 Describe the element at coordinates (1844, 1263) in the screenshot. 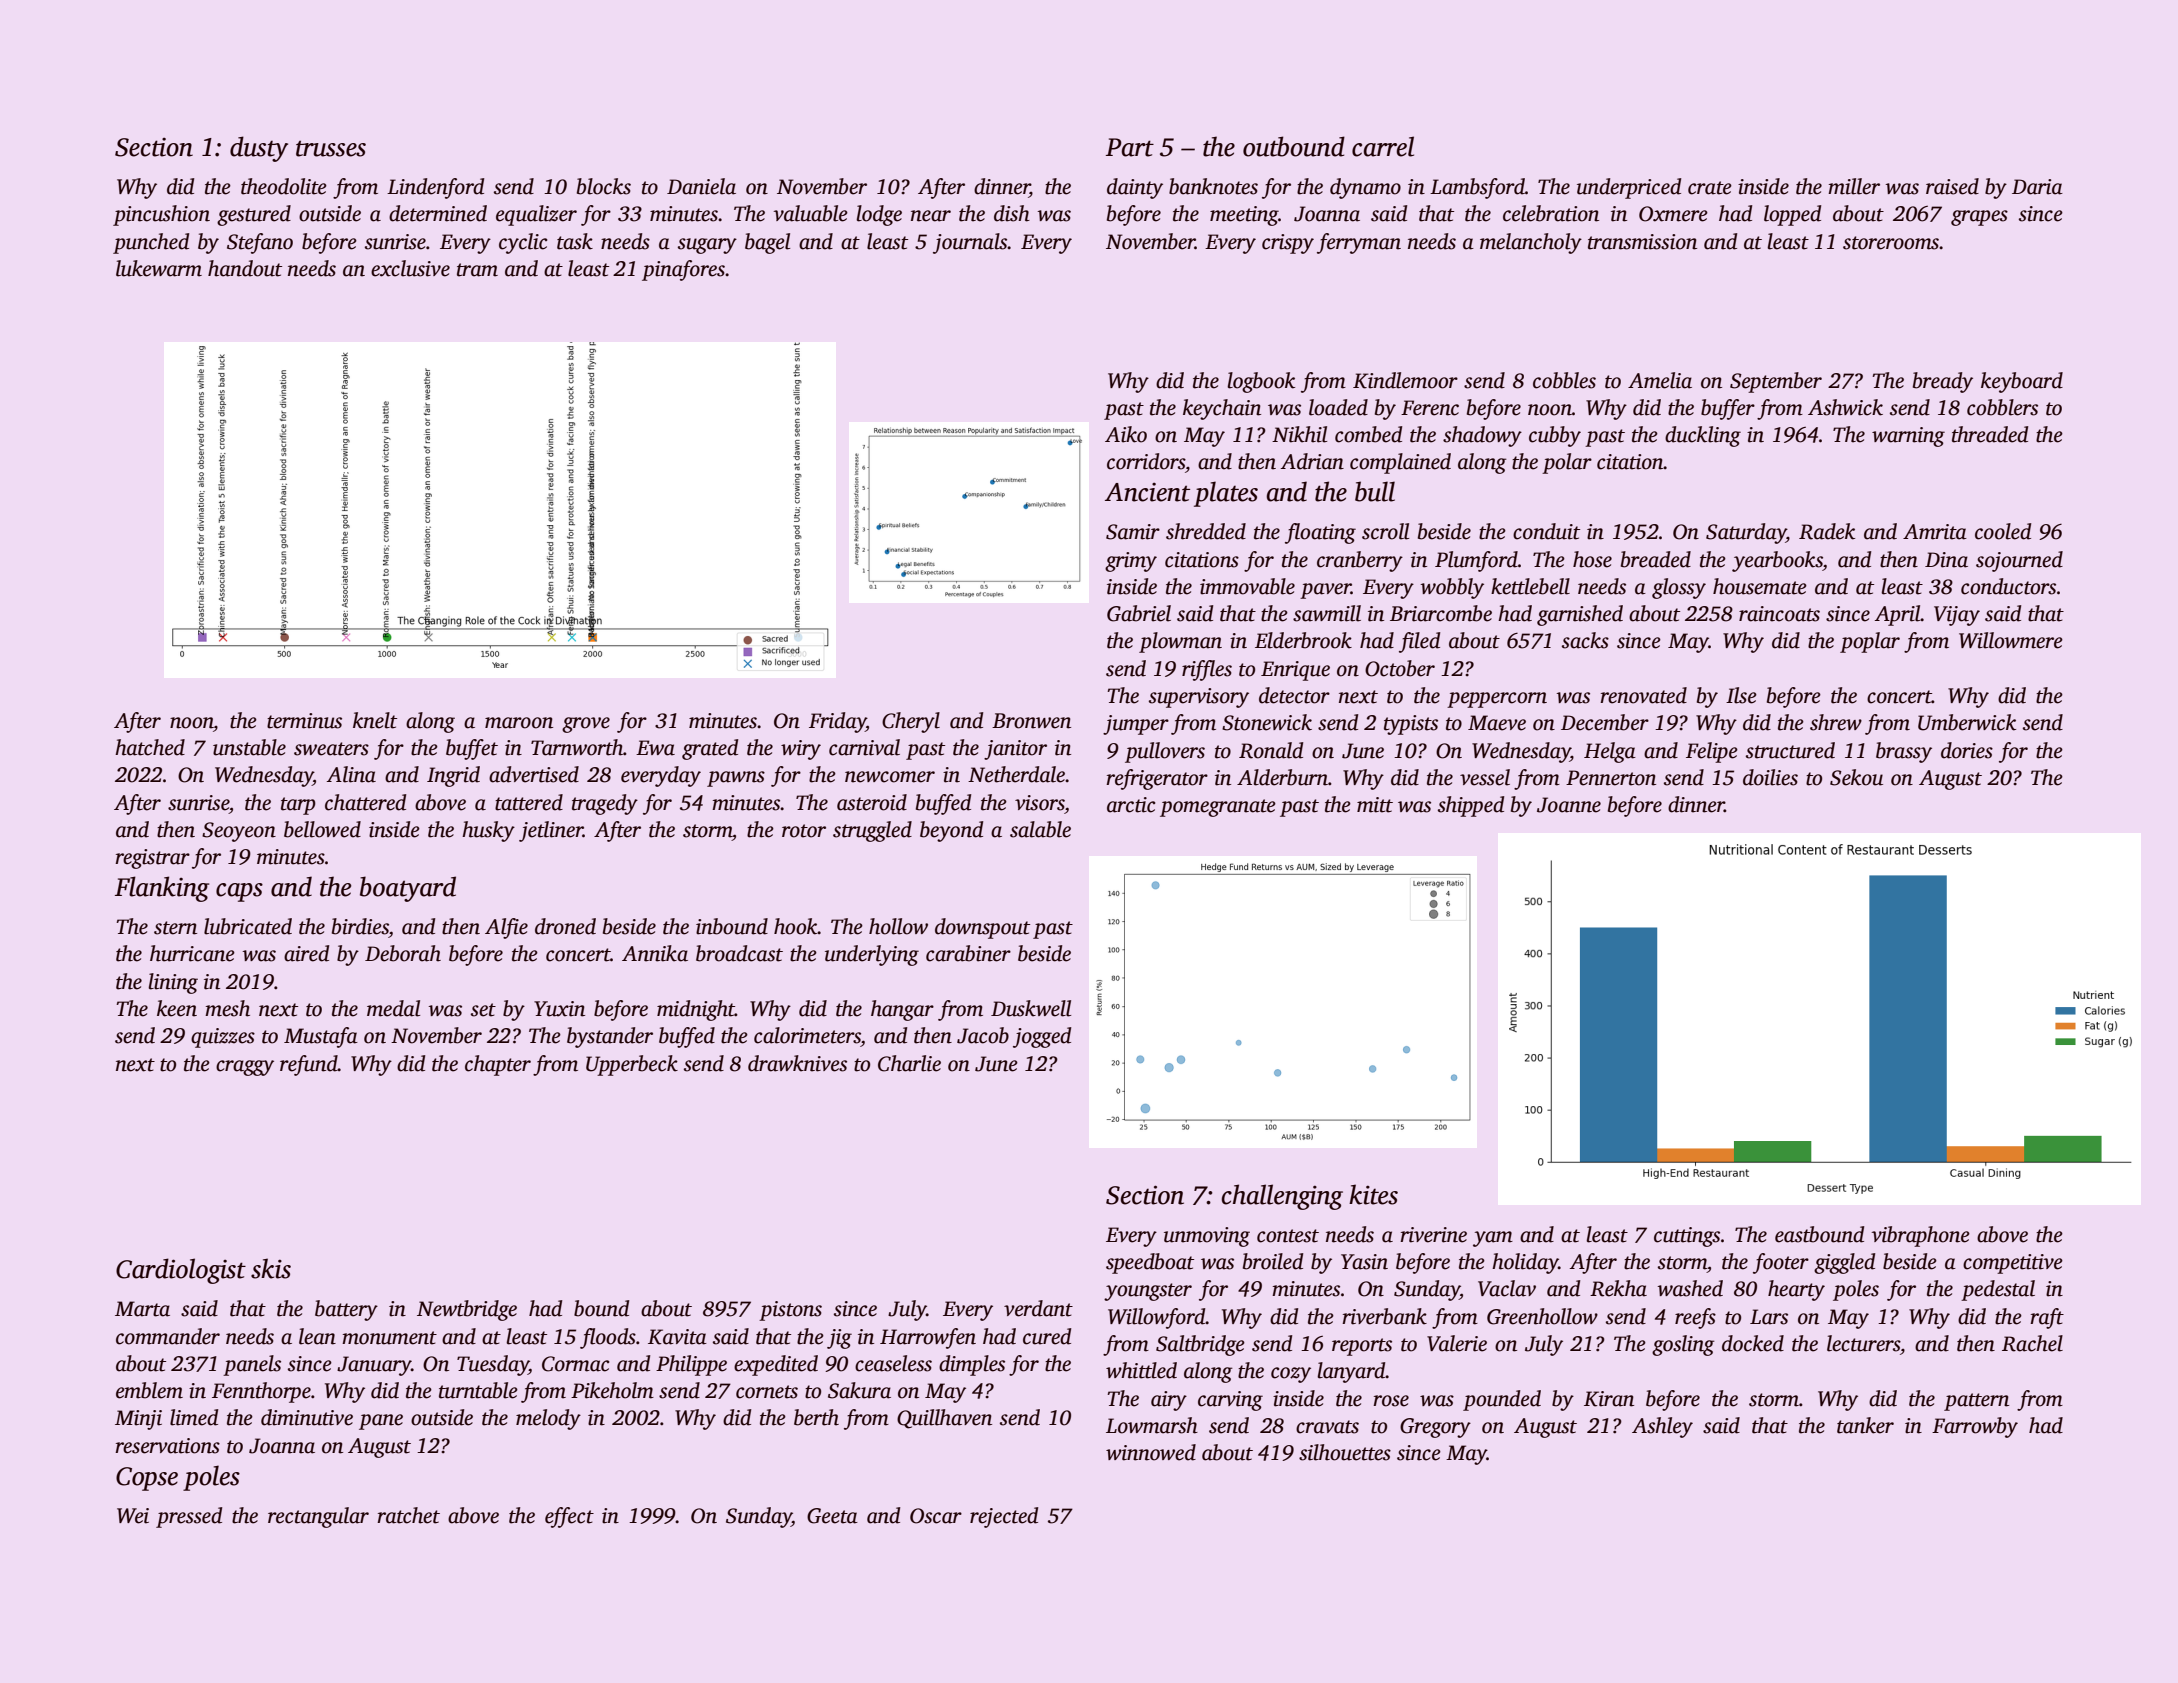

I see `giggled` at that location.
